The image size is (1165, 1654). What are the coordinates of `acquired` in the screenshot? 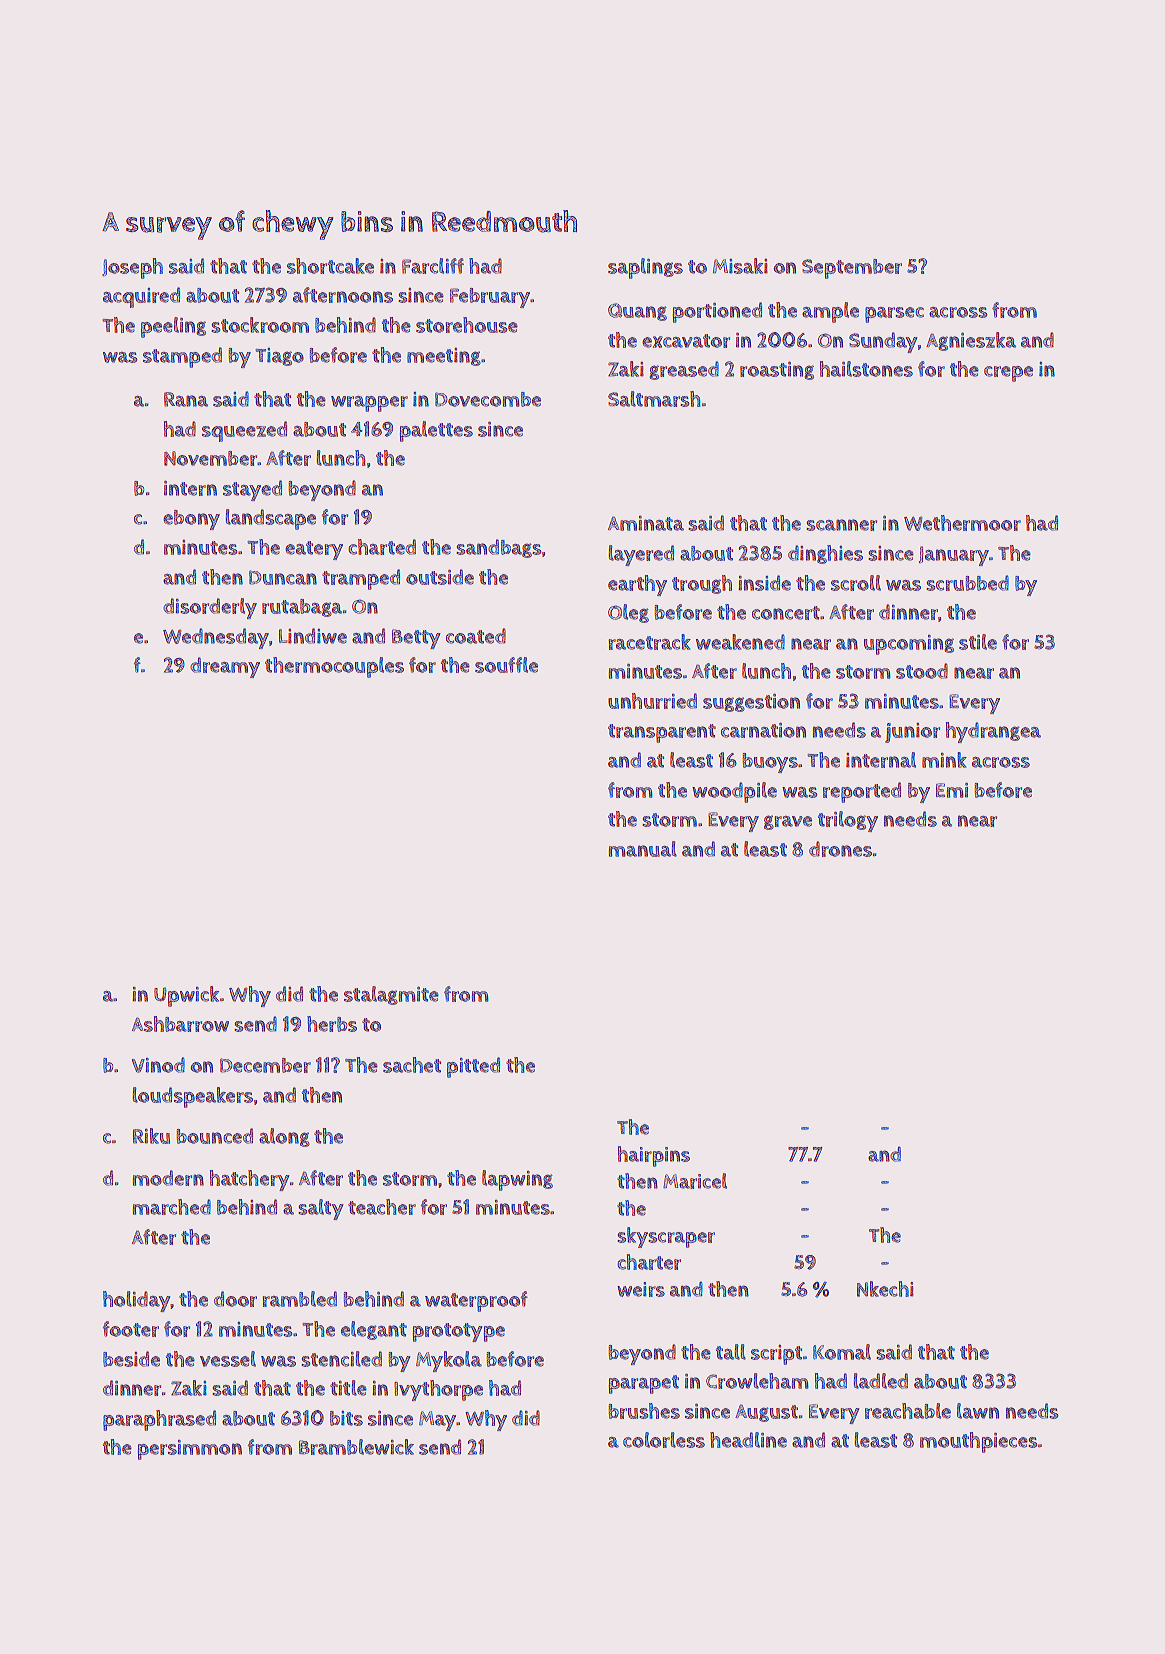 It's located at (141, 297).
